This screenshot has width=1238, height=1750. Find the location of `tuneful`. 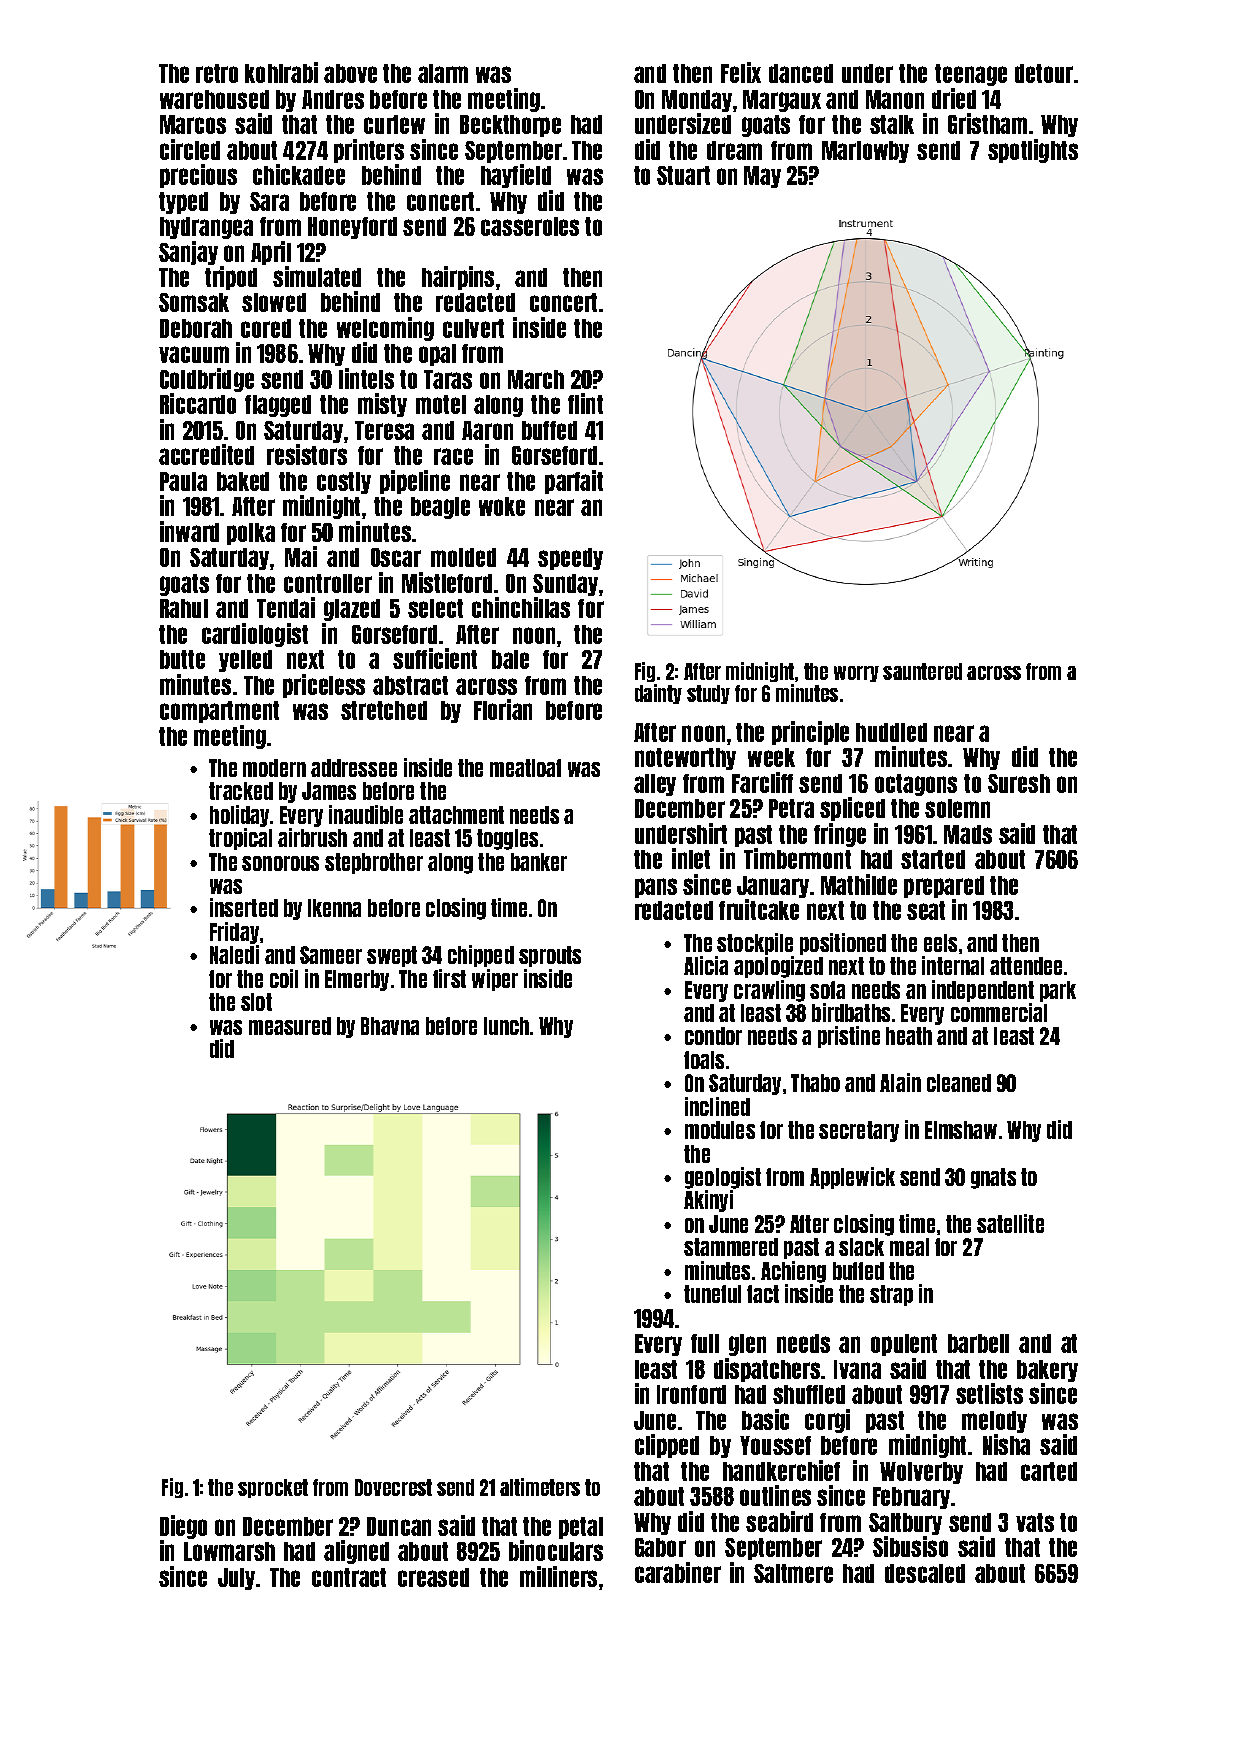

tuneful is located at coordinates (712, 1294).
